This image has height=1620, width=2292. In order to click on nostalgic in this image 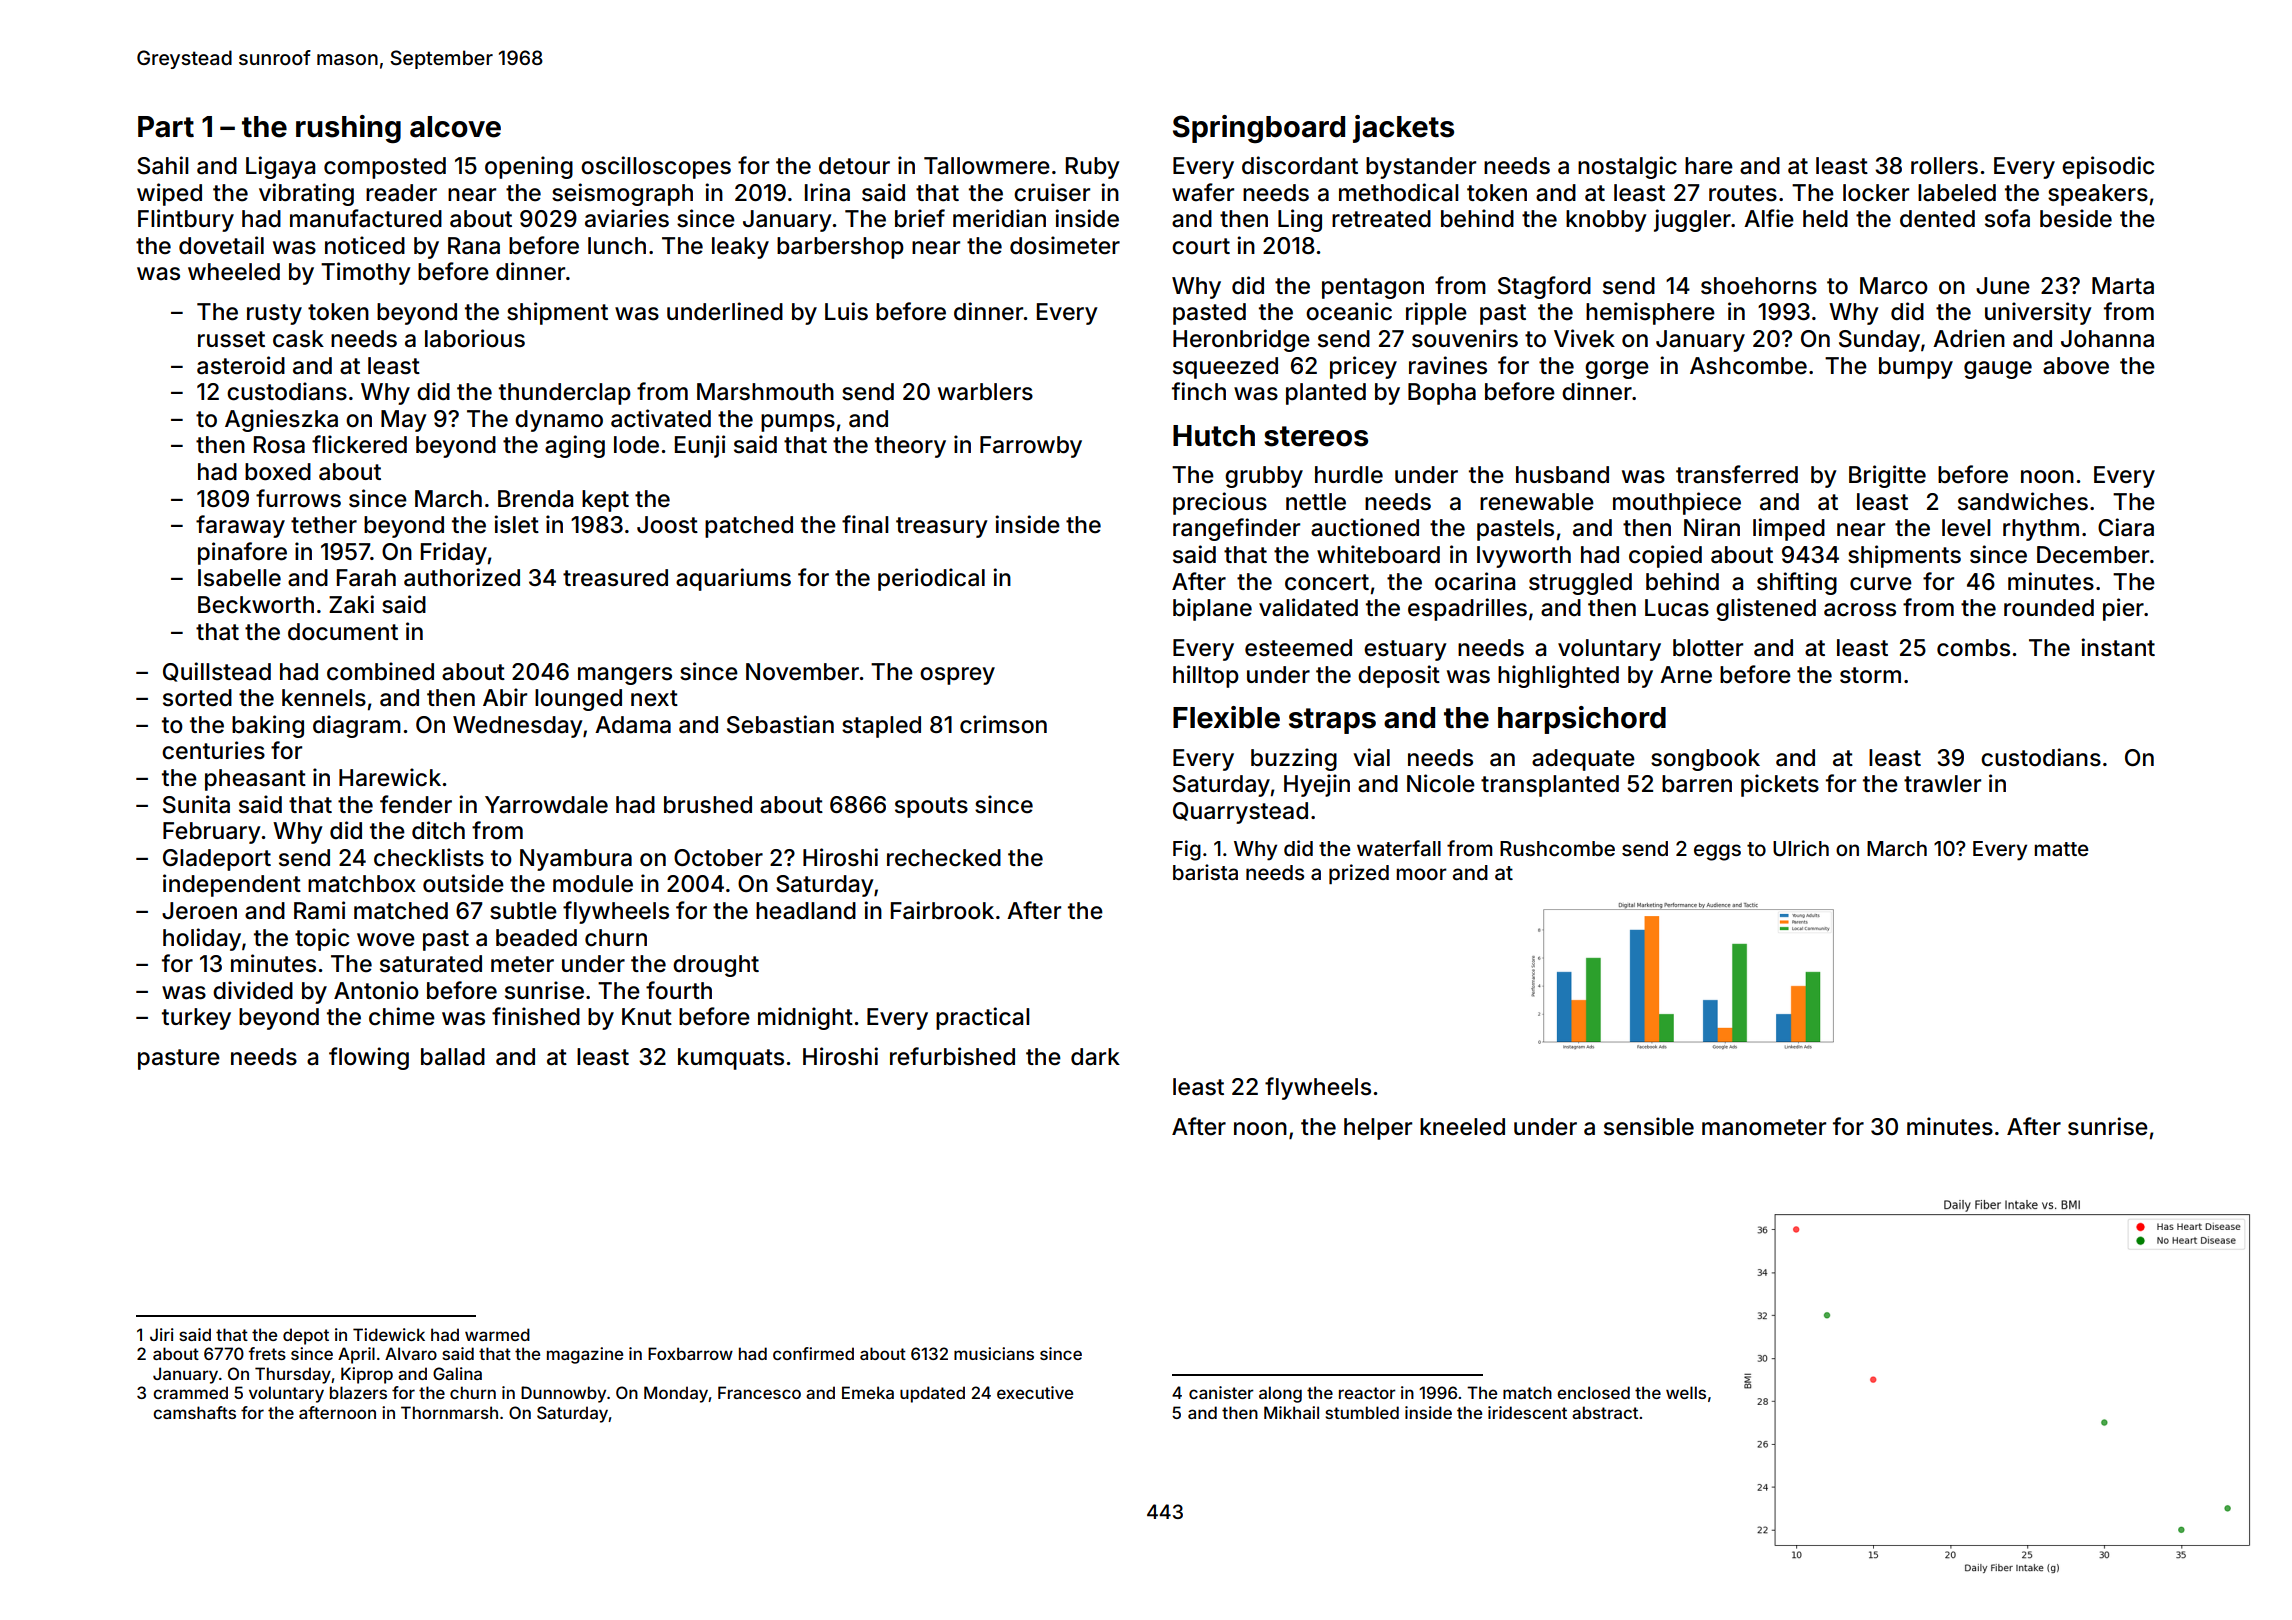, I will do `click(1627, 167)`.
